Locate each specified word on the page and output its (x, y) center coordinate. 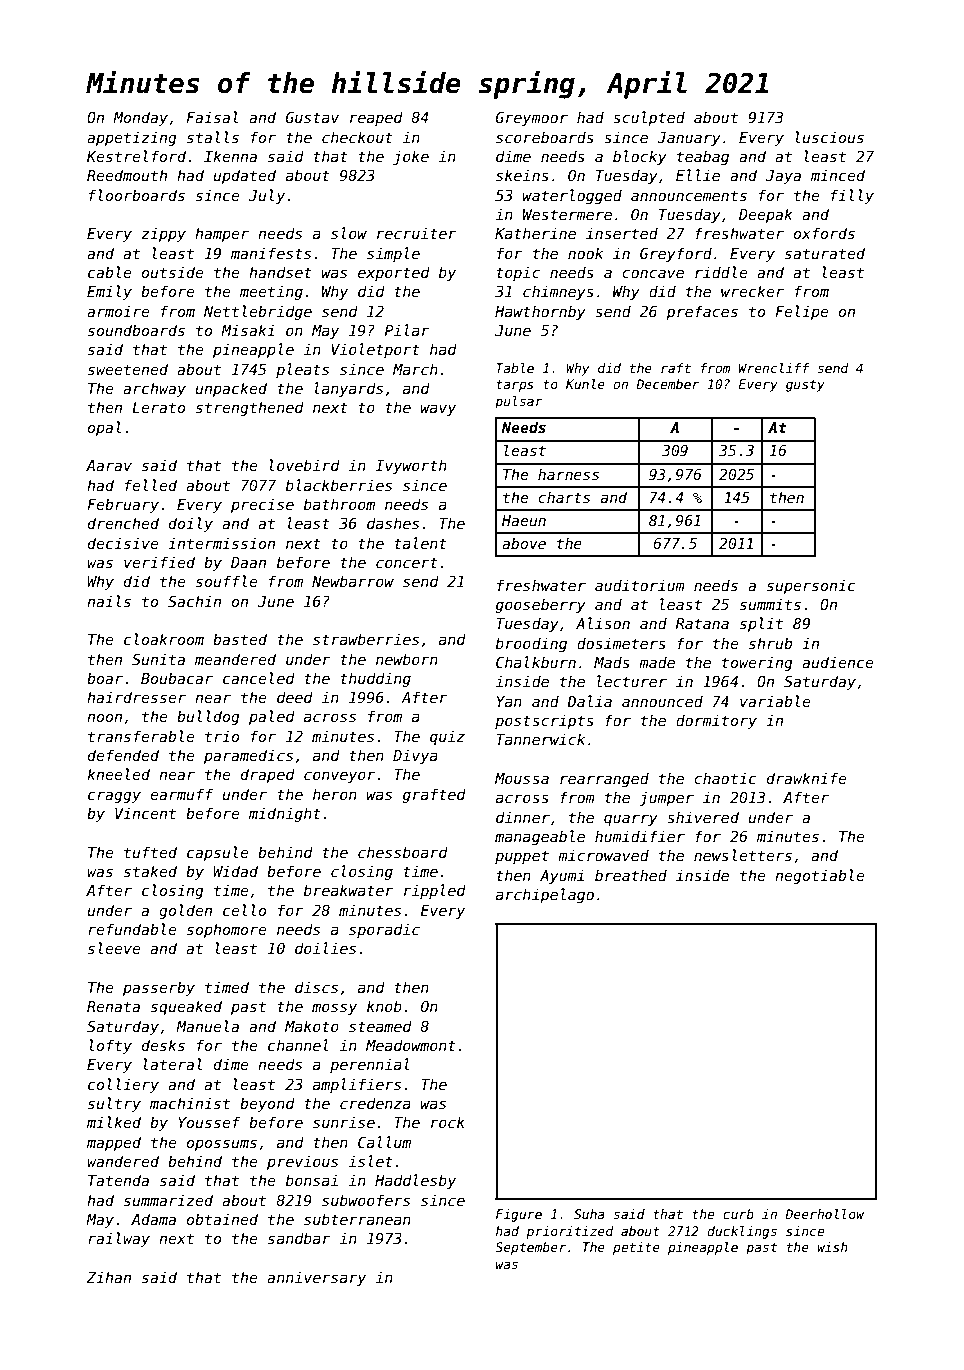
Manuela (207, 1026)
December (667, 384)
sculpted (649, 118)
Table (515, 368)
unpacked (231, 389)
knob (384, 1006)
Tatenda (118, 1180)
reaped (376, 118)
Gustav (312, 117)
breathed (631, 875)
